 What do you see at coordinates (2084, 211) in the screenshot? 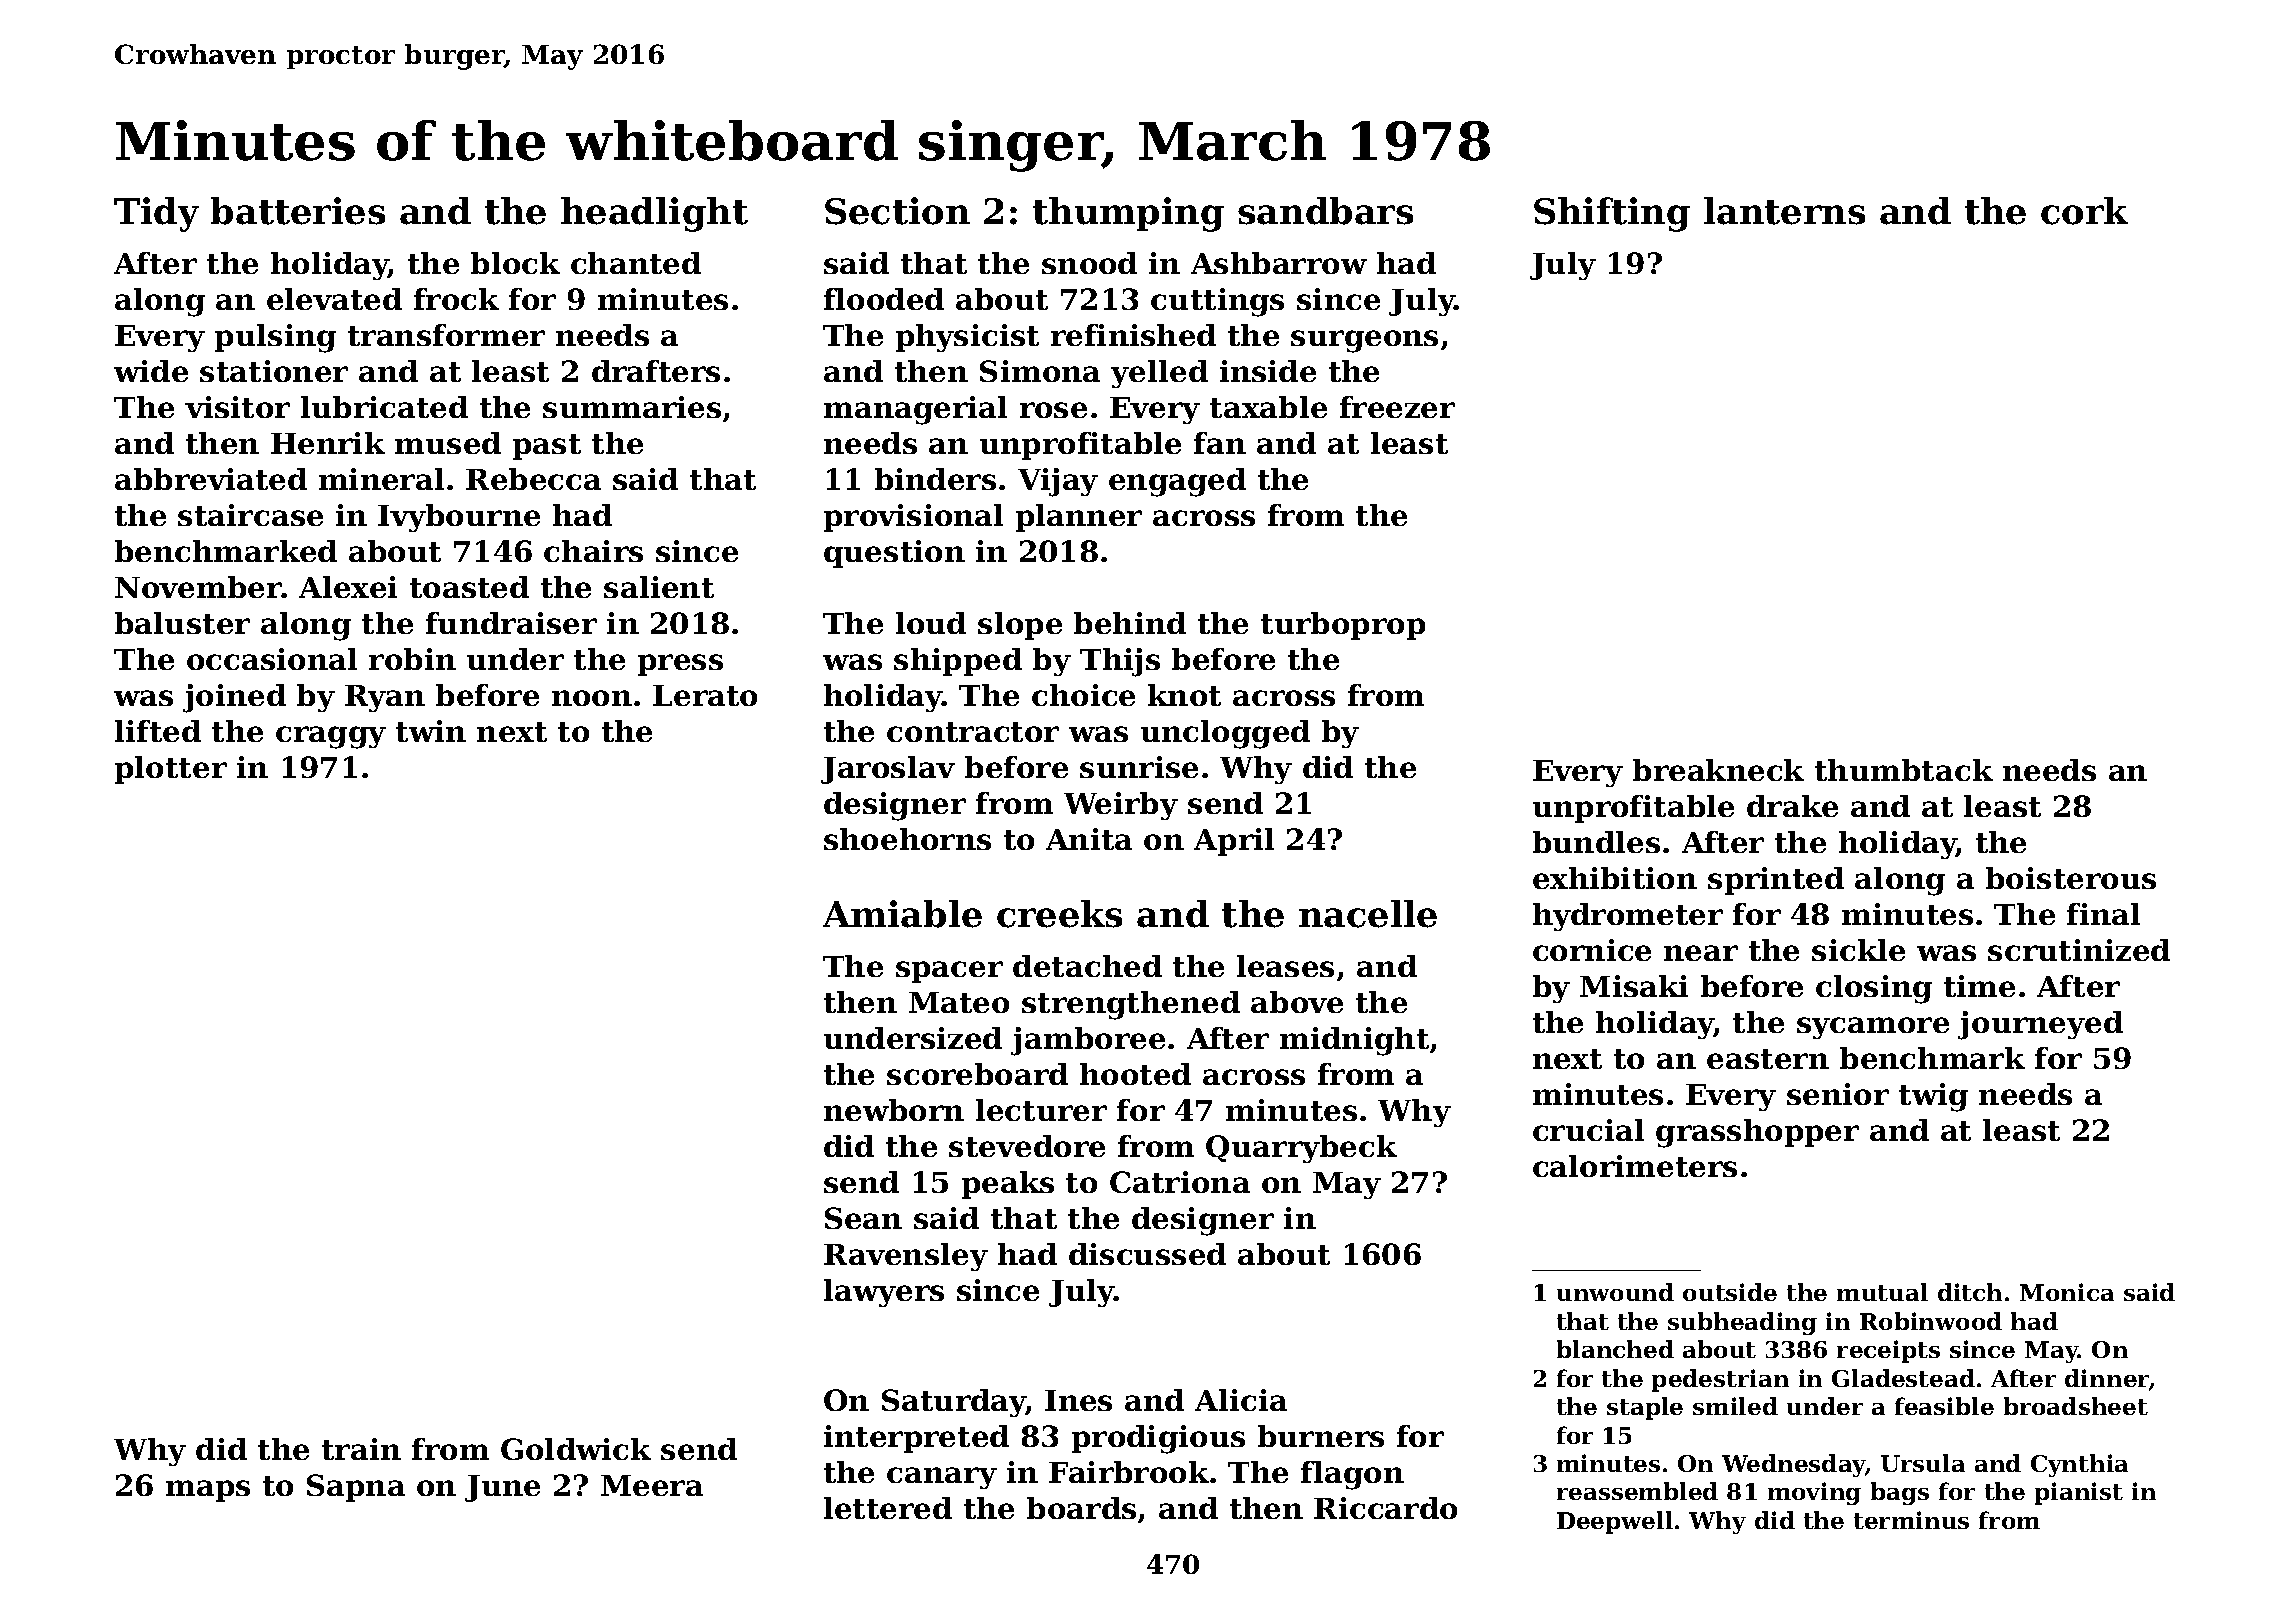
I see `cork` at bounding box center [2084, 211].
